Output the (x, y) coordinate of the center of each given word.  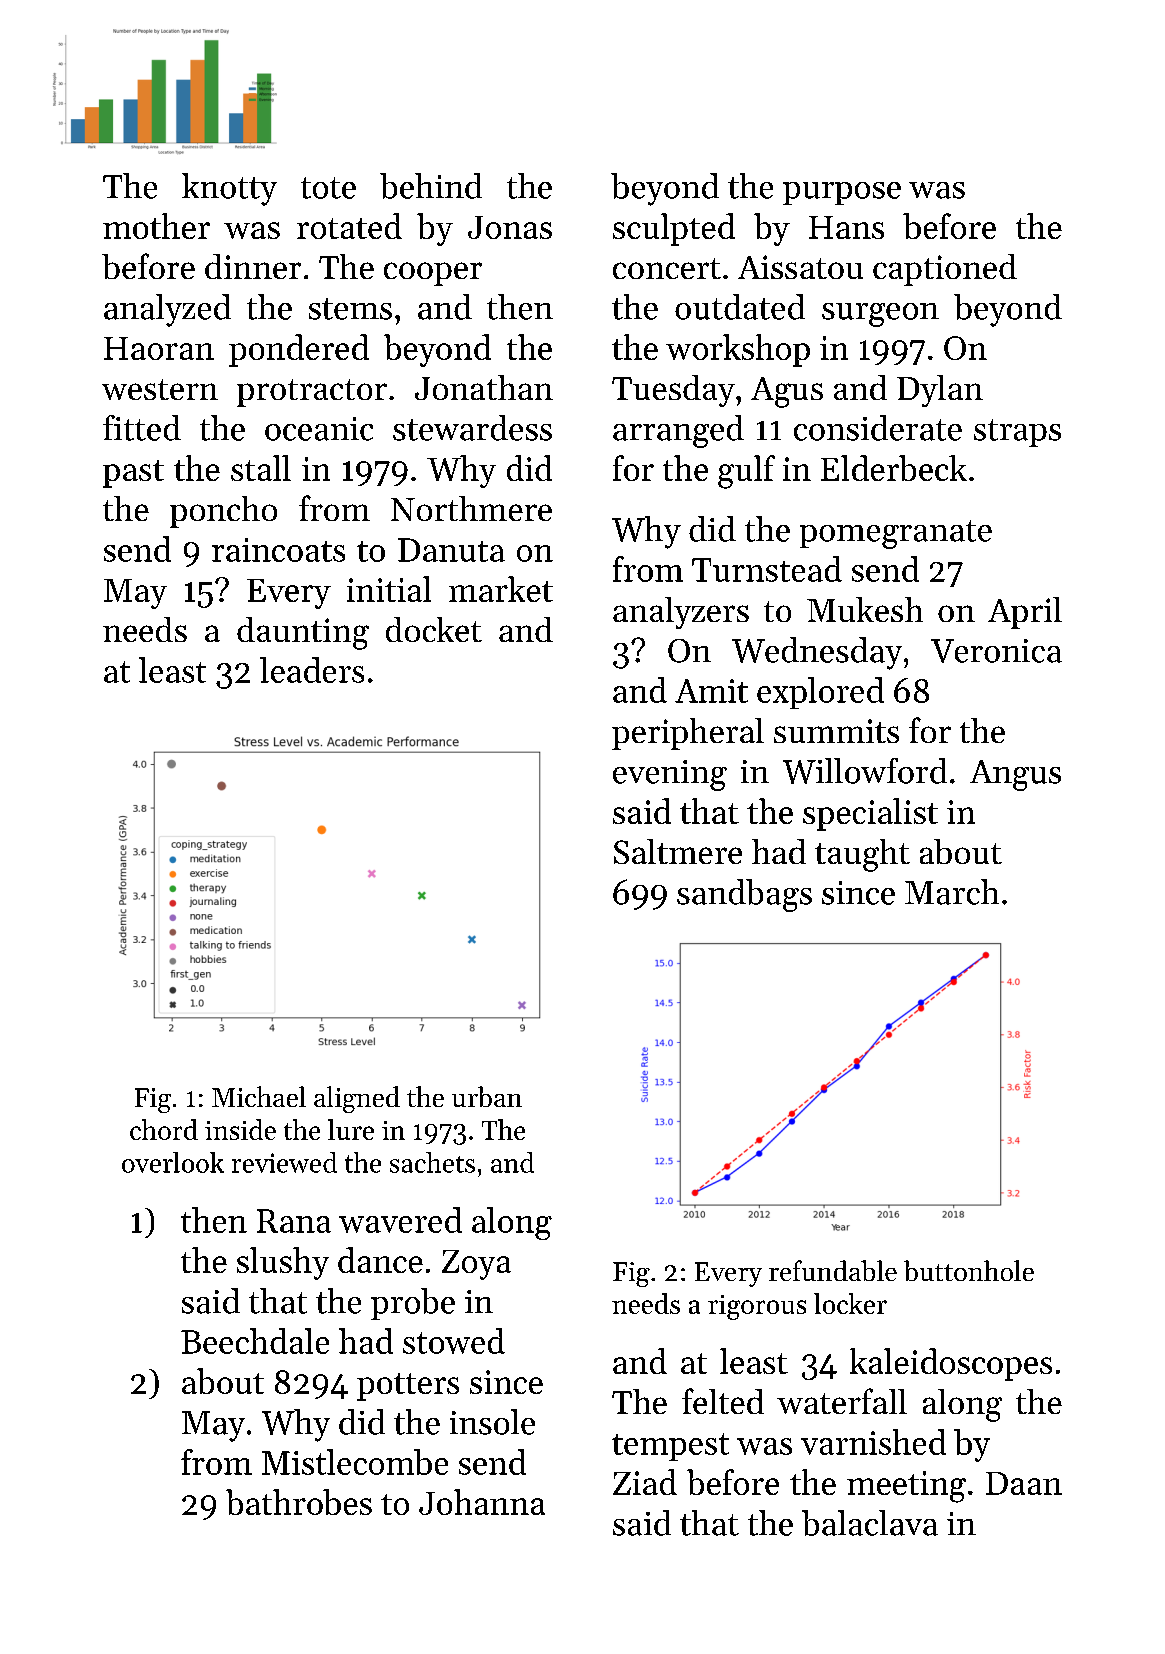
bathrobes (299, 1502)
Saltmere (678, 851)
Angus (1015, 775)
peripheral (688, 734)
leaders (312, 670)
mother (156, 226)
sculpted (674, 229)
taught (862, 855)
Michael (259, 1096)
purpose (842, 193)
